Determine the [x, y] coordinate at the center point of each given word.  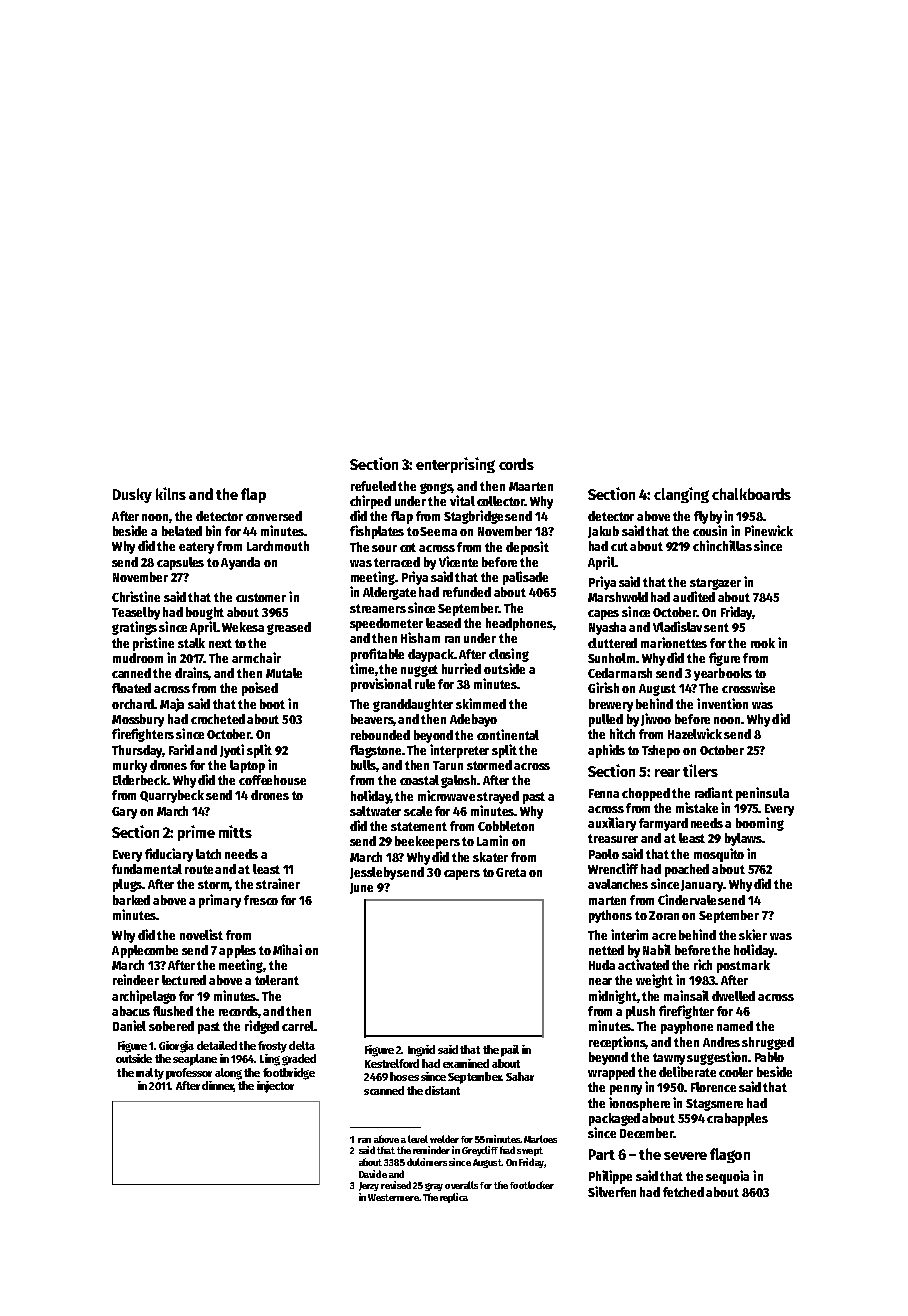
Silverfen [612, 1191]
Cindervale [687, 899]
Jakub [603, 532]
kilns [171, 493]
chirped [370, 502]
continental [508, 734]
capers [462, 875]
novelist [201, 934]
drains [192, 673]
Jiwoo [656, 719]
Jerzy [369, 1186]
